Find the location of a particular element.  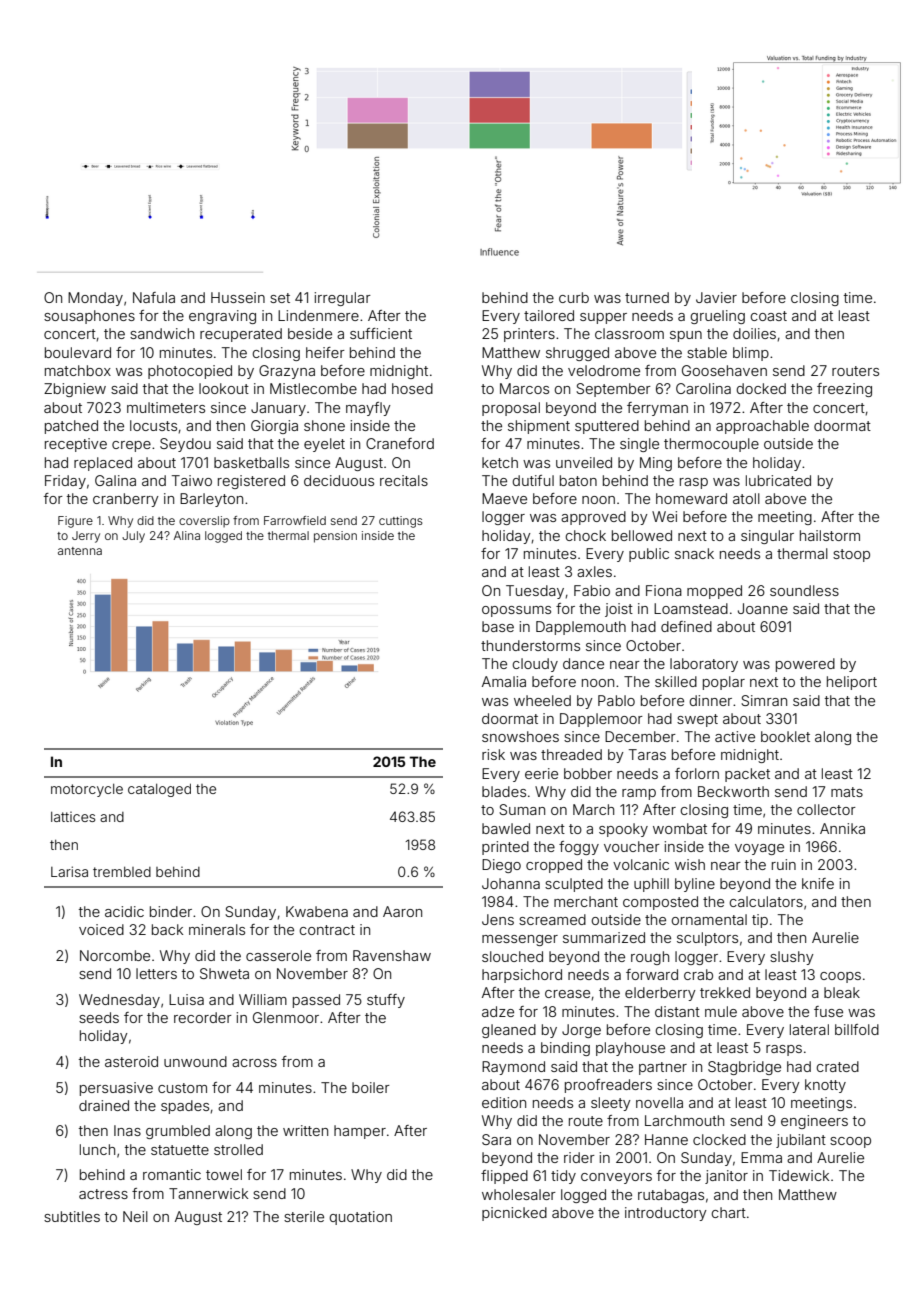

Nafula is located at coordinates (154, 297).
